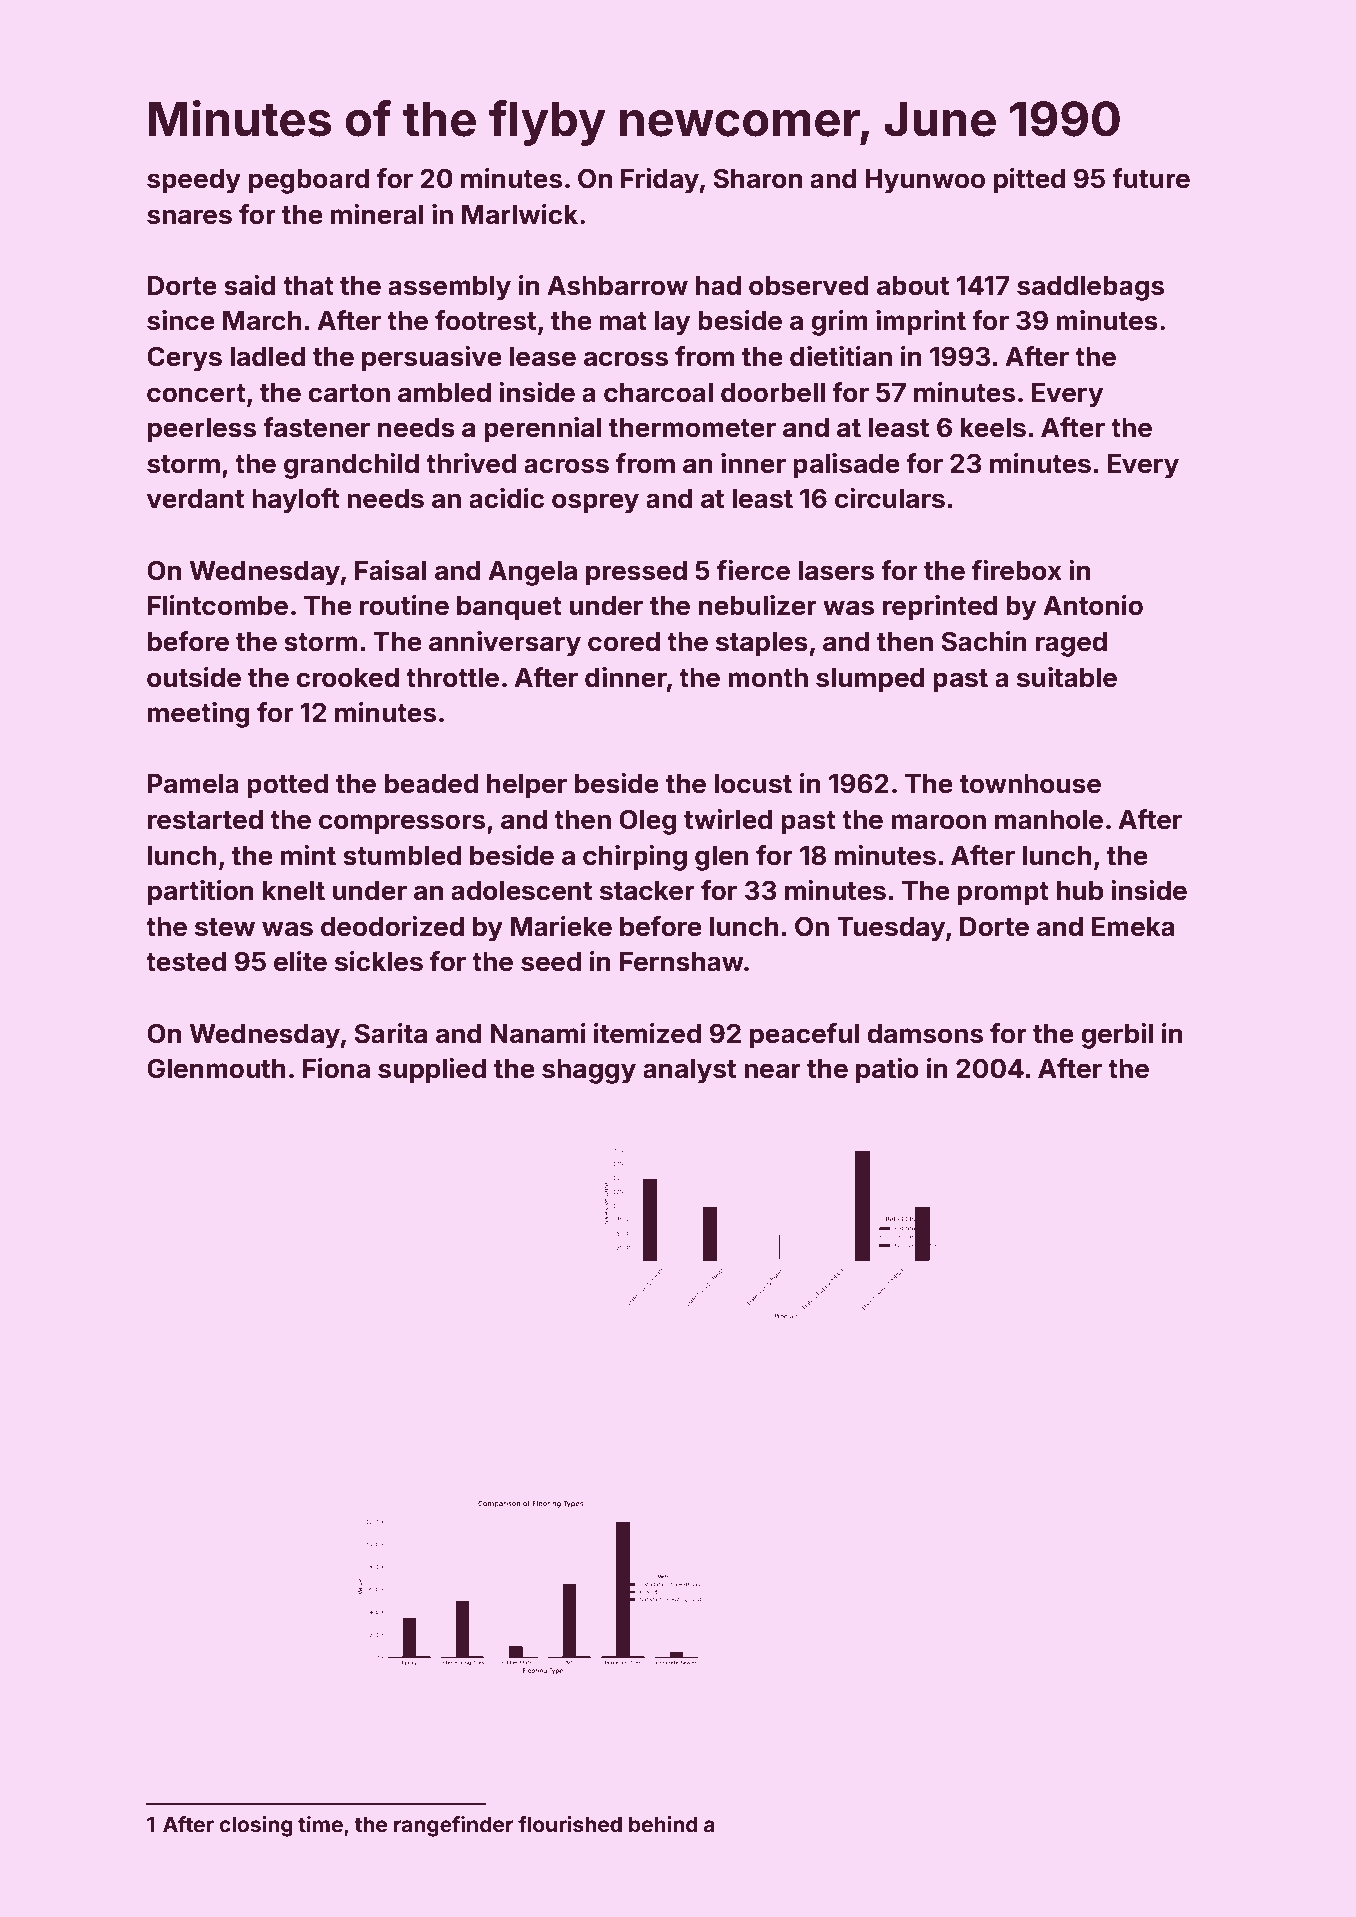  I want to click on behind, so click(663, 1824).
